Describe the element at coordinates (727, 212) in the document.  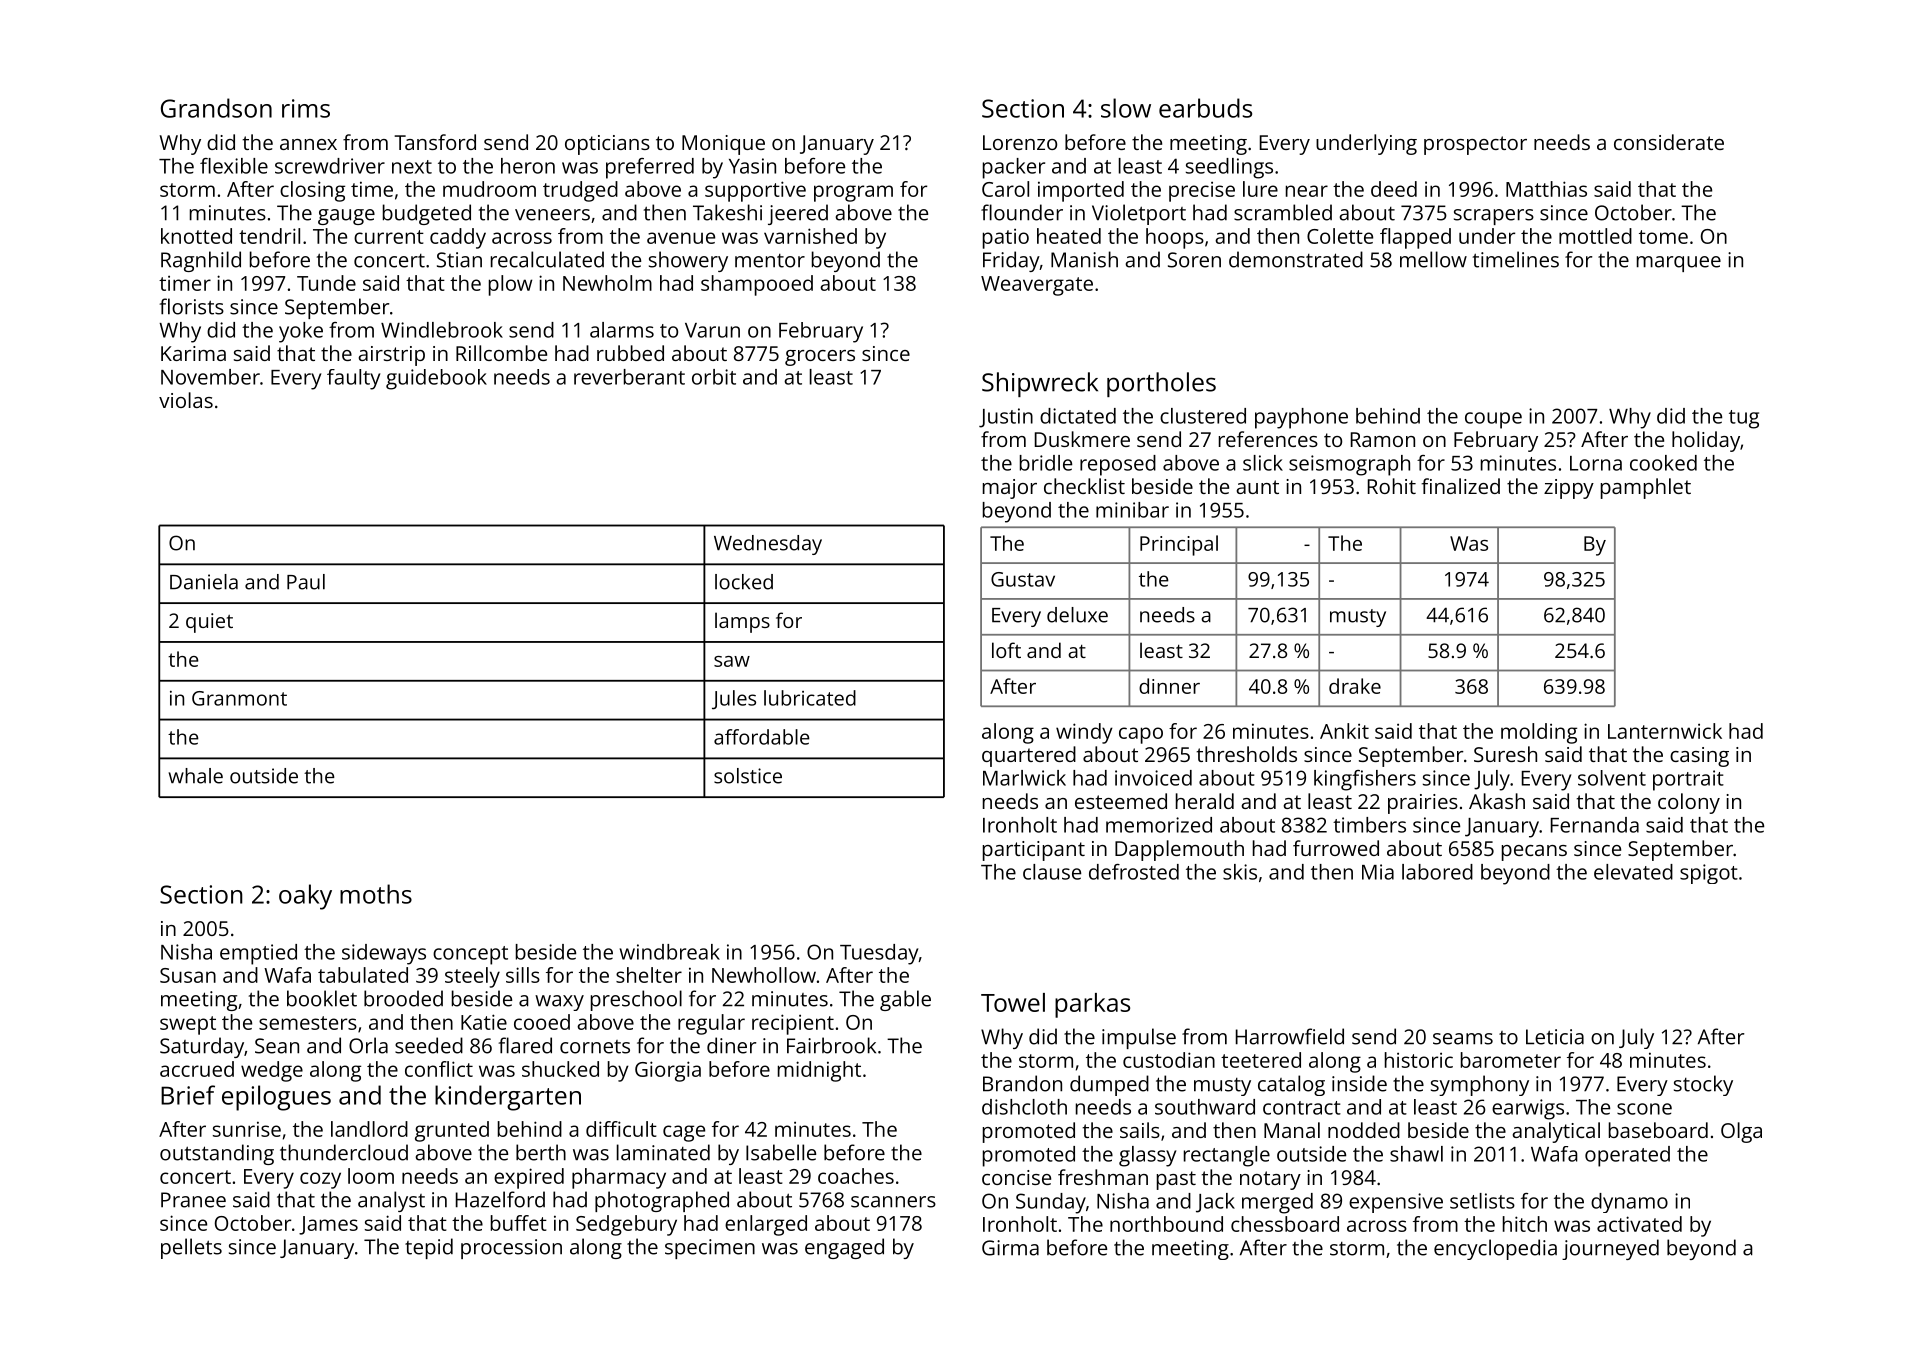
I see `Takeshi` at that location.
